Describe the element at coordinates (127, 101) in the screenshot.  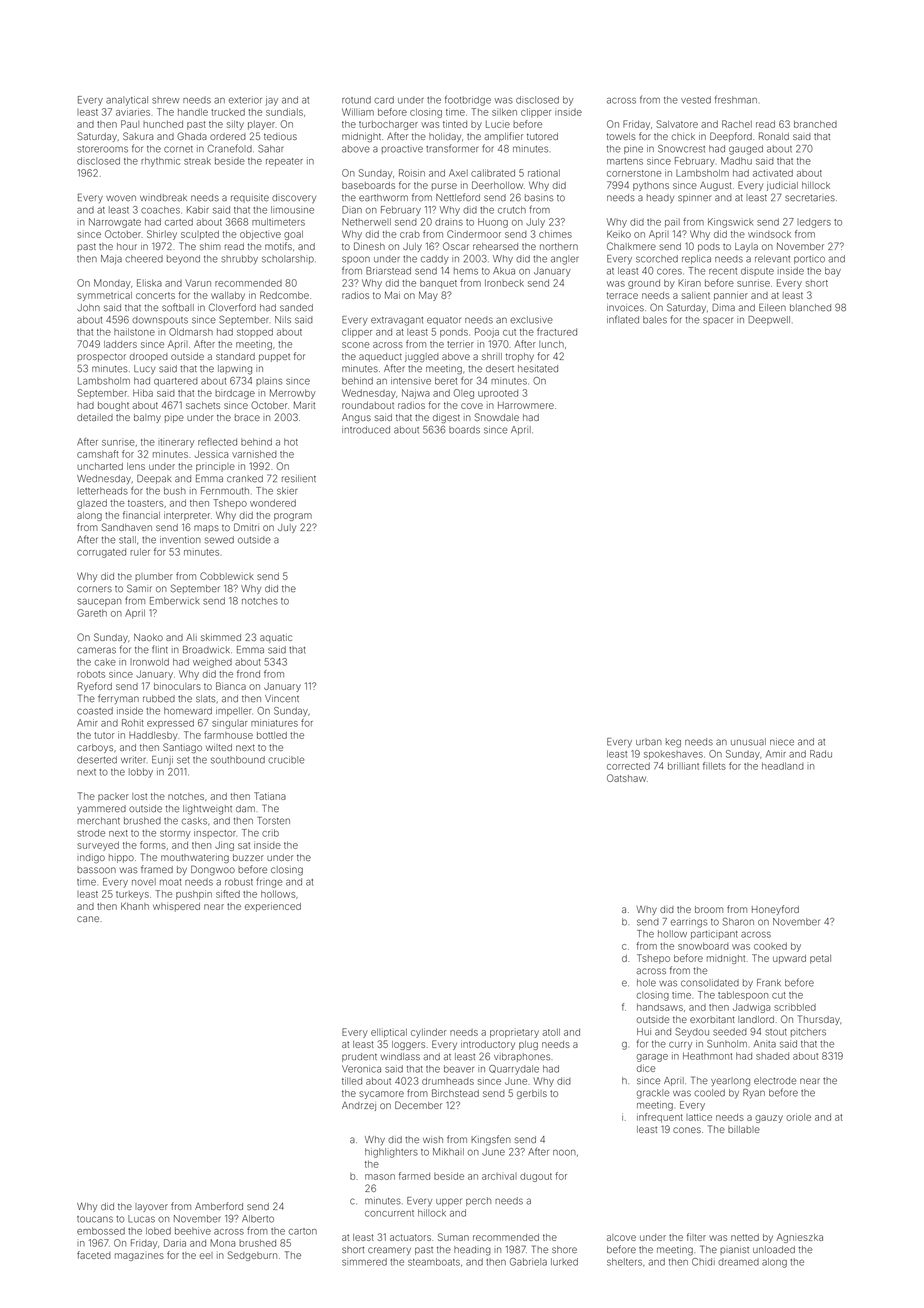
I see `analytical` at that location.
